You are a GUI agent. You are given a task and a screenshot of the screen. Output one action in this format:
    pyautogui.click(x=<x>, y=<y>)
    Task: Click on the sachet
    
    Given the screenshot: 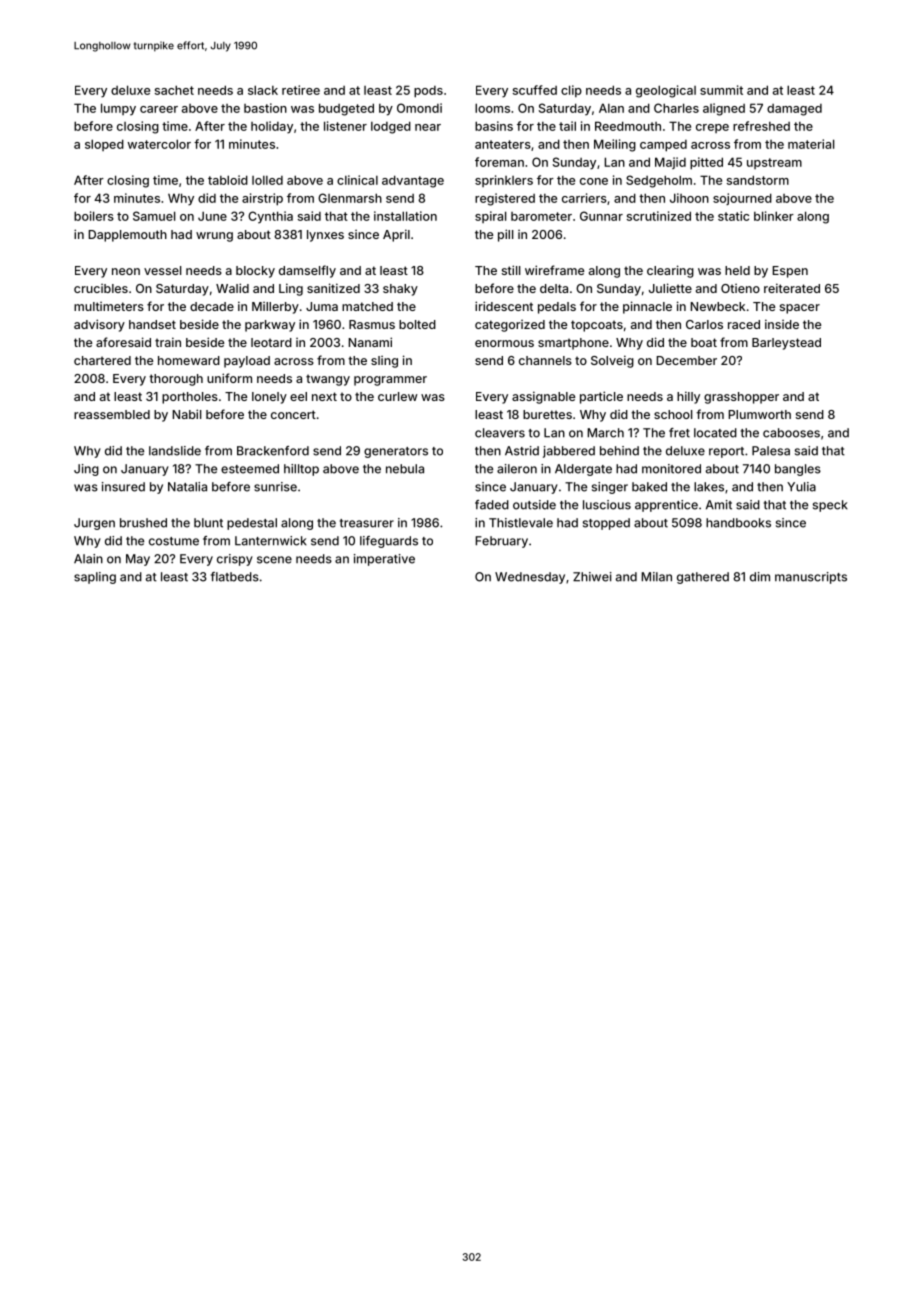 What is the action you would take?
    pyautogui.click(x=174, y=90)
